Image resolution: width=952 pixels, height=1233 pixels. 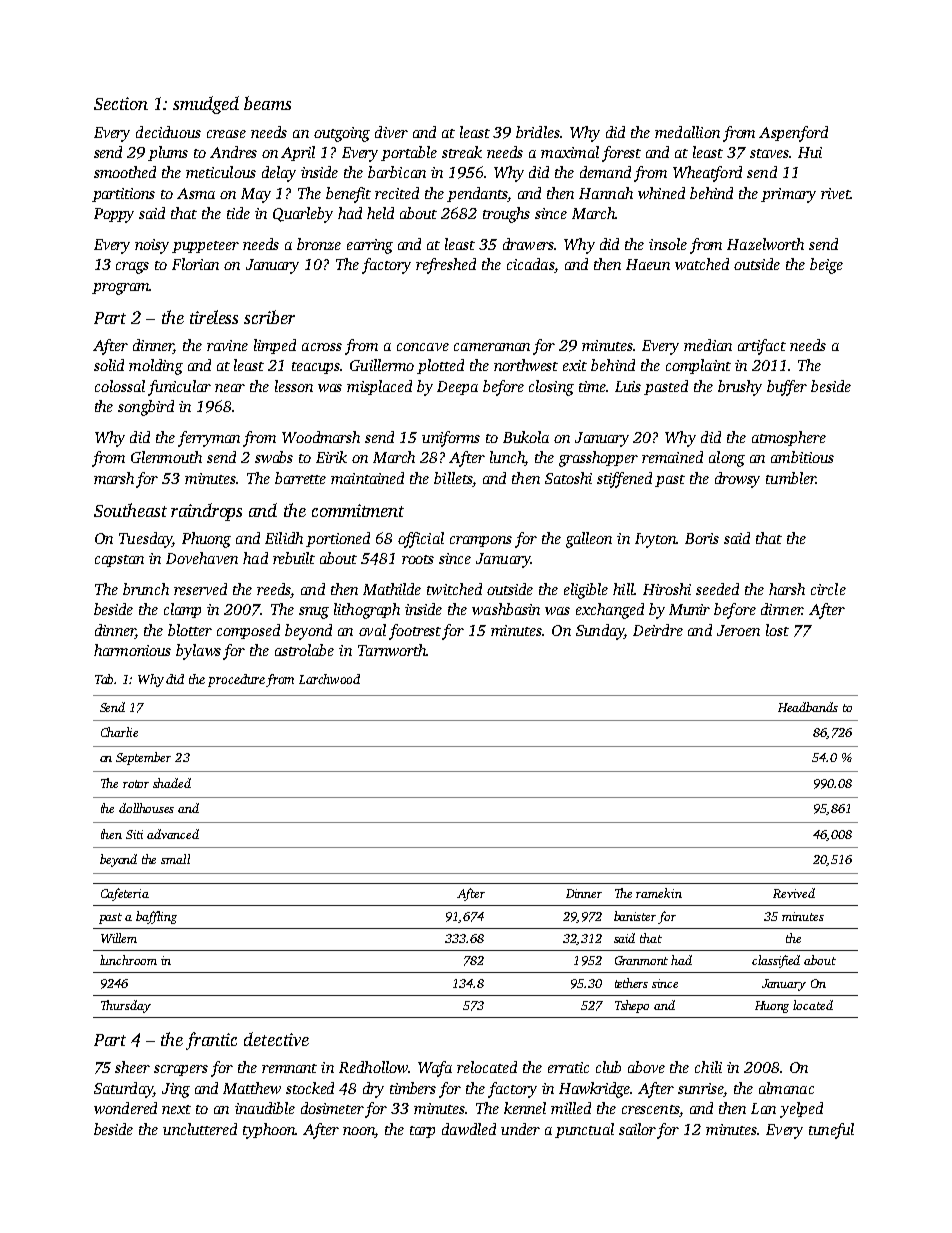 What do you see at coordinates (276, 1039) in the screenshot?
I see `detective` at bounding box center [276, 1039].
